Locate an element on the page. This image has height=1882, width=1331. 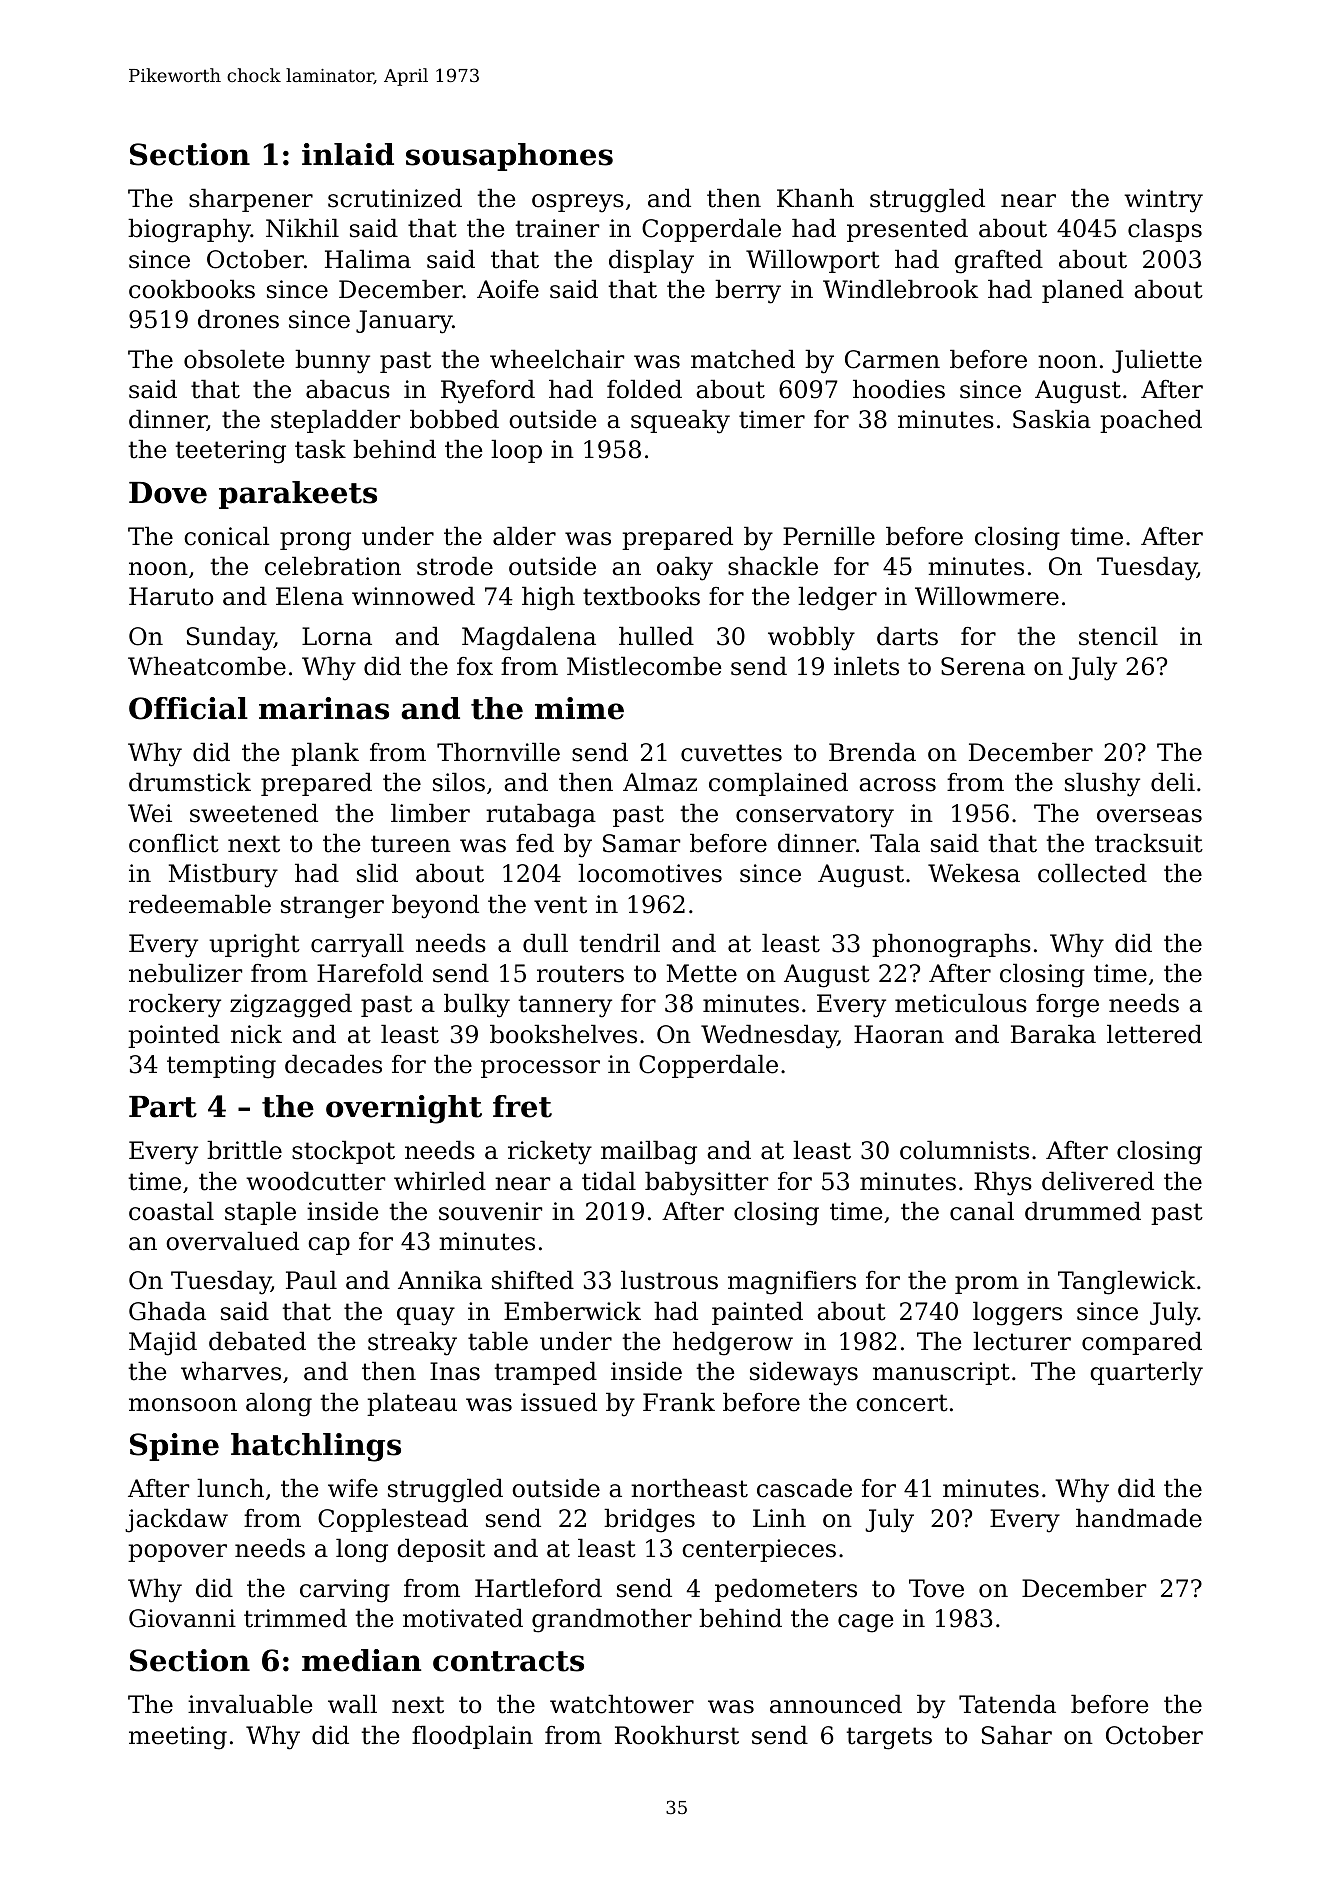
biography is located at coordinates (189, 230).
